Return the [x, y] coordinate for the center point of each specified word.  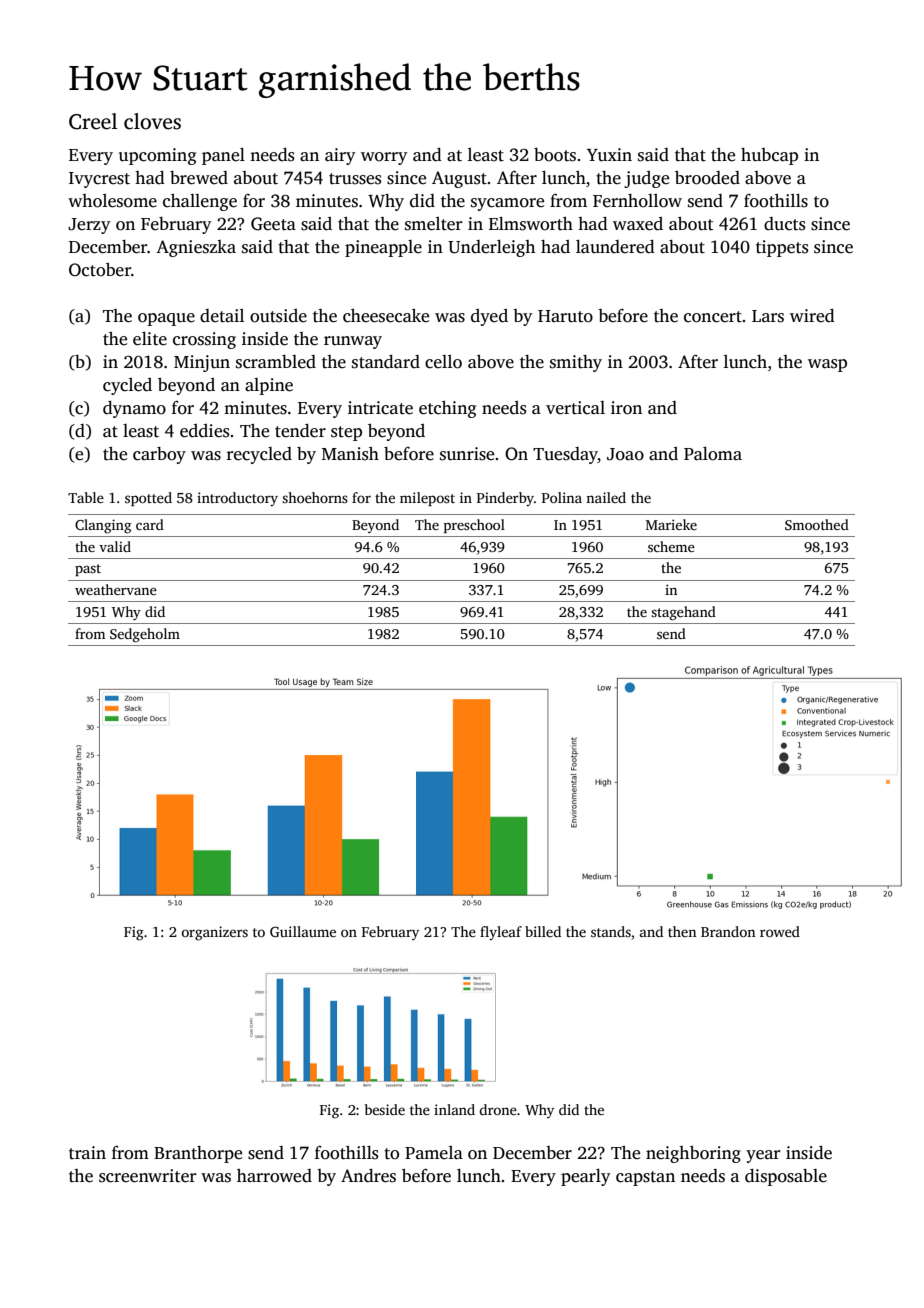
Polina [562, 497]
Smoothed [817, 524]
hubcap [769, 156]
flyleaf [501, 933]
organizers [214, 933]
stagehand [683, 613]
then [682, 931]
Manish [350, 454]
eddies [204, 431]
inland [454, 1109]
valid [115, 546]
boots [555, 155]
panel [223, 156]
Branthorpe [198, 1154]
